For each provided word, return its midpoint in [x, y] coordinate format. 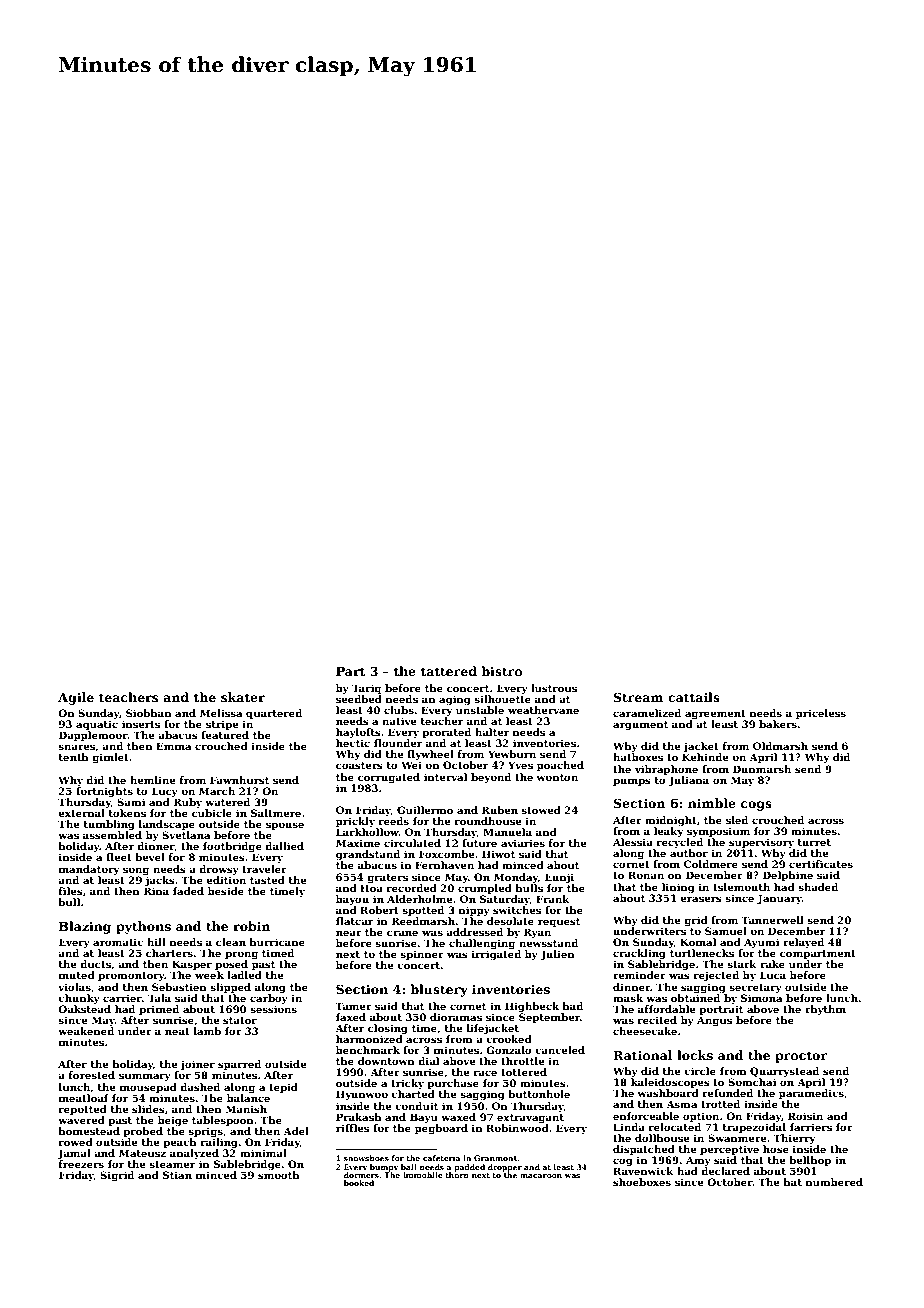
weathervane [543, 710]
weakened [86, 1031]
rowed [76, 1142]
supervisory [761, 843]
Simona [761, 998]
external [81, 813]
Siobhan [149, 713]
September [549, 1018]
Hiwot [498, 854]
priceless [821, 714]
